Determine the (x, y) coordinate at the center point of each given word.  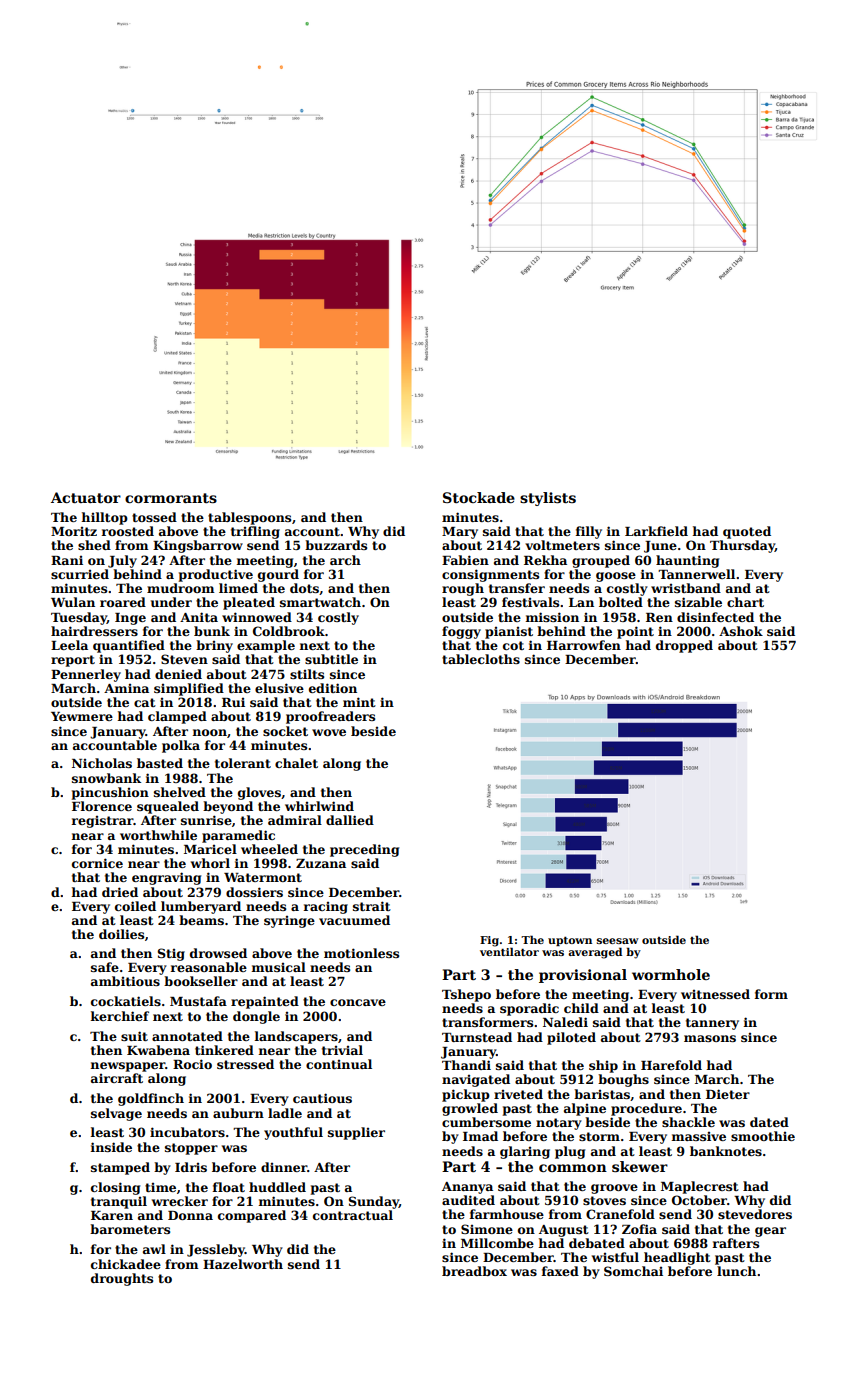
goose (616, 577)
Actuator (86, 497)
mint (359, 702)
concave (358, 1002)
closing (115, 1188)
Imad (480, 1136)
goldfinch (151, 1099)
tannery (712, 1024)
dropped (684, 646)
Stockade (479, 497)
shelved (180, 792)
